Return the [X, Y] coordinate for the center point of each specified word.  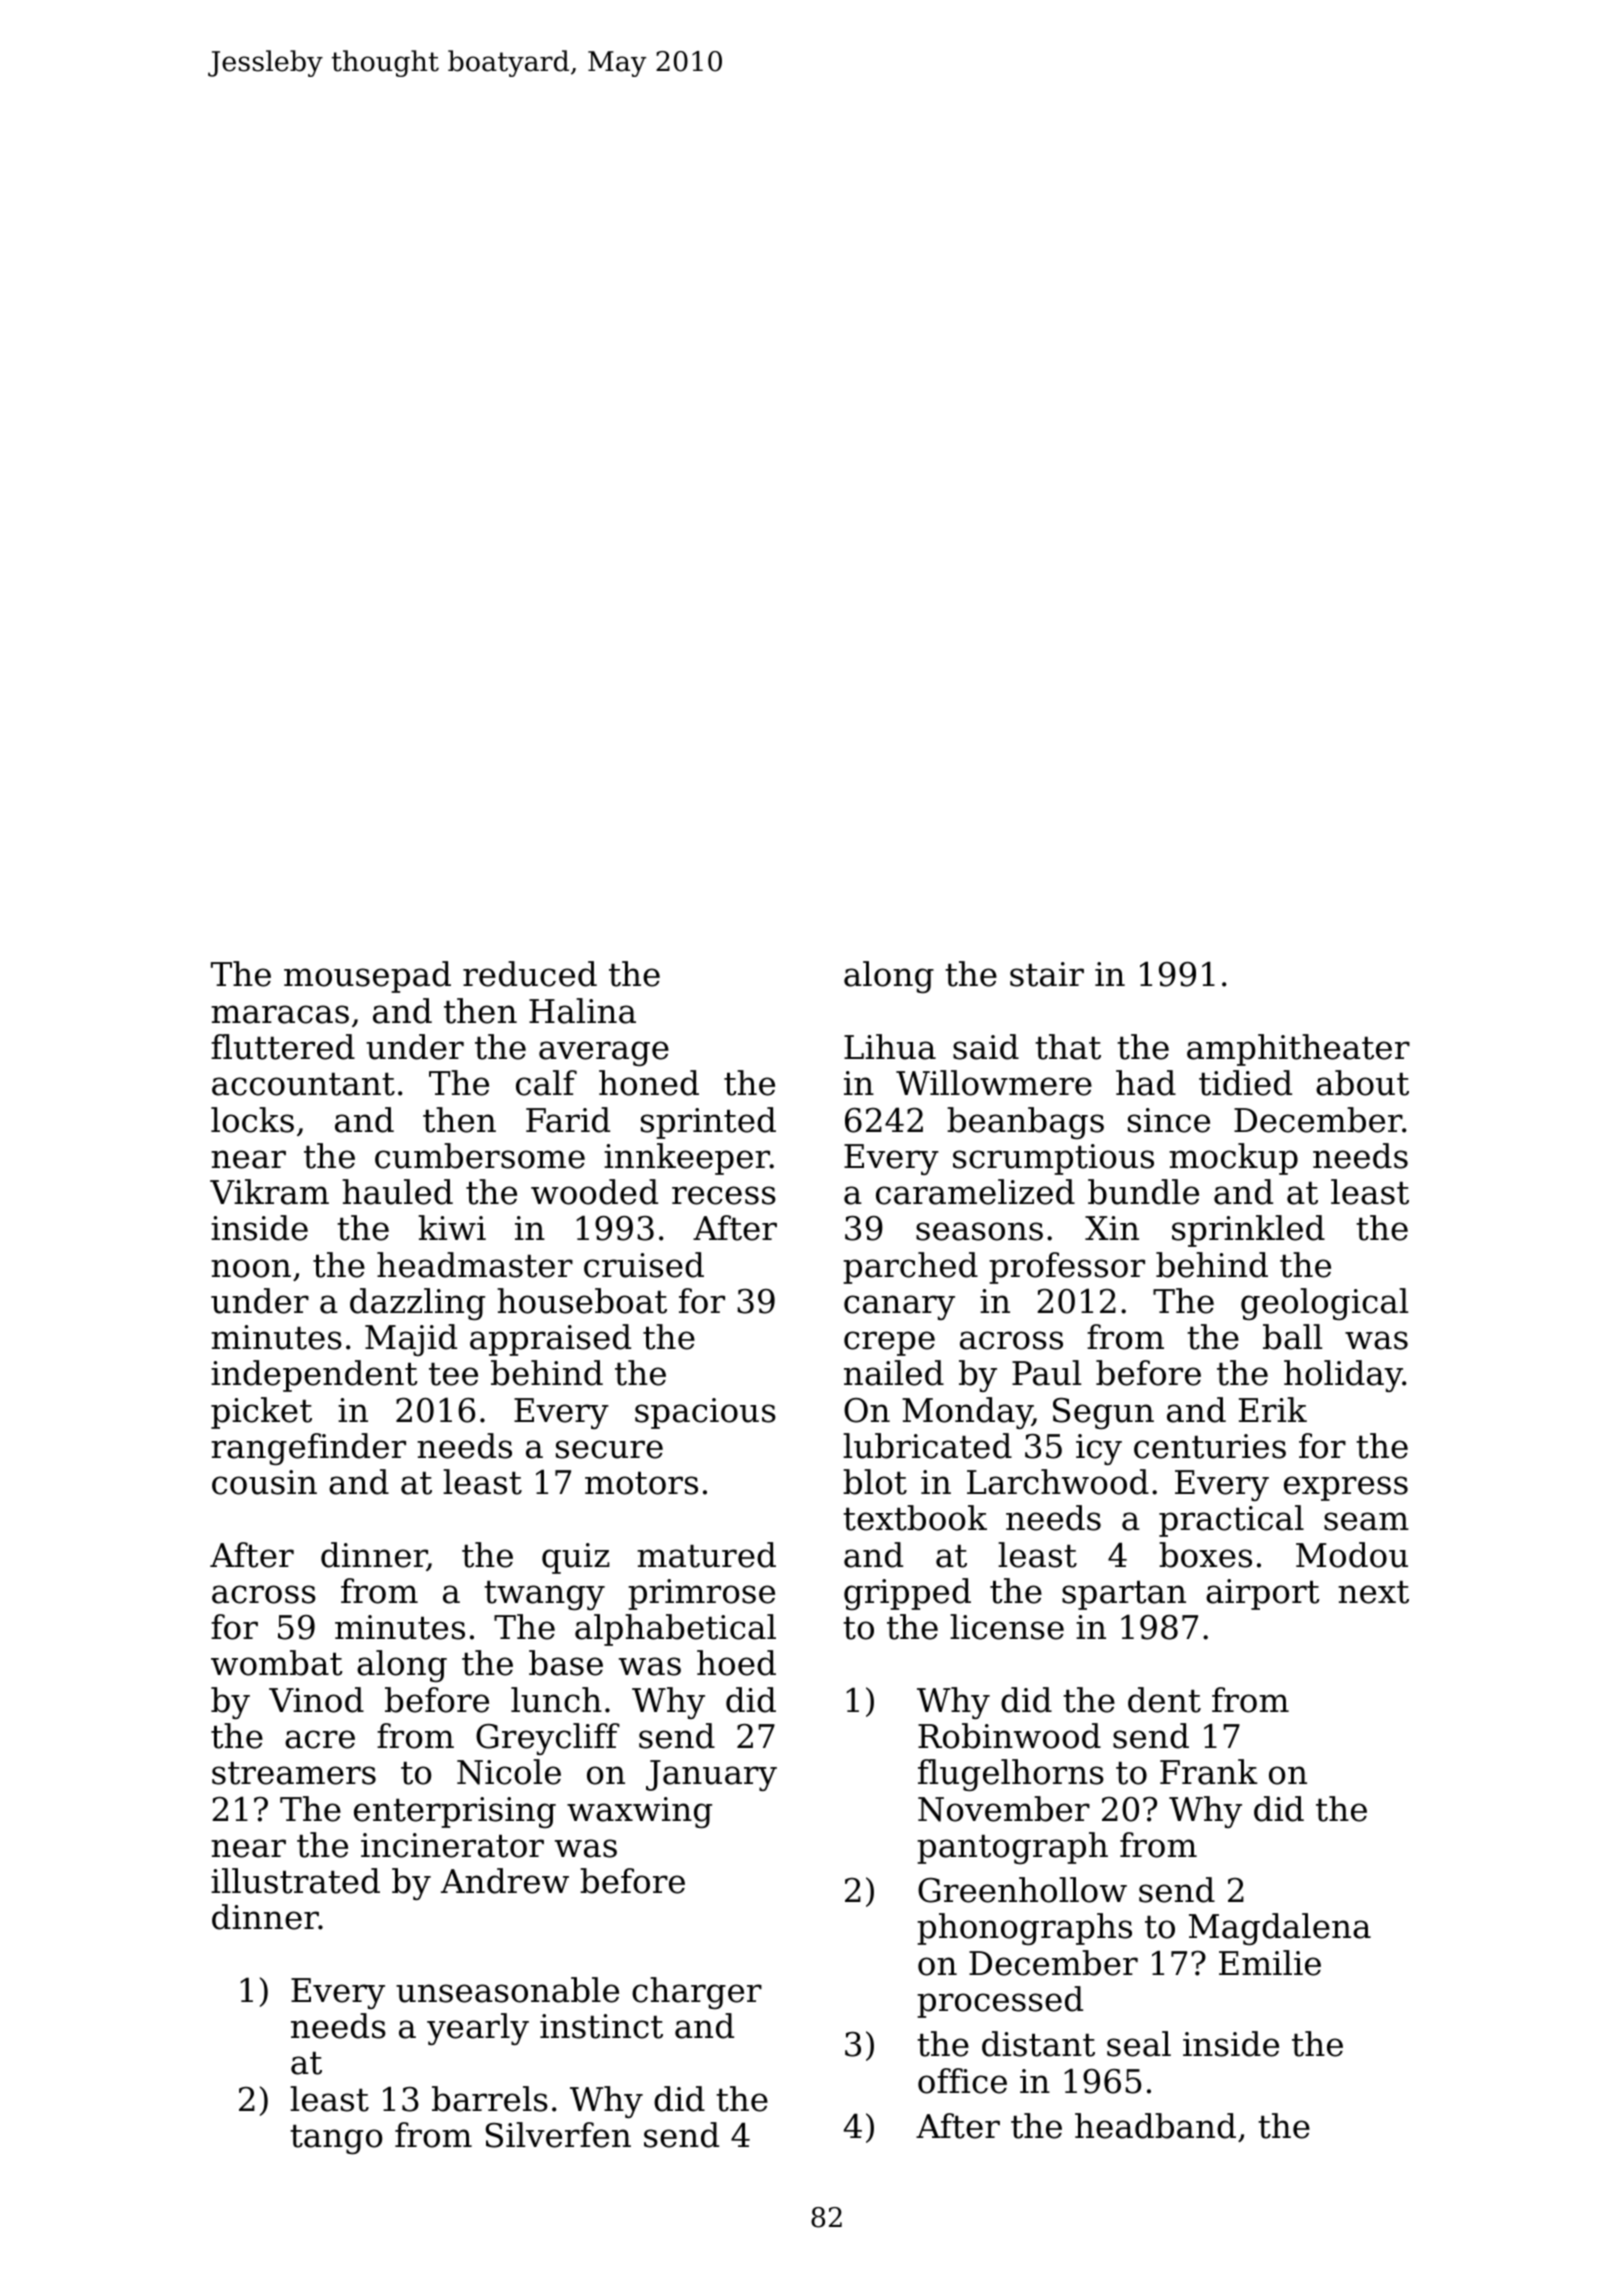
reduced [530, 974]
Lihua [890, 1047]
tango [336, 2139]
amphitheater [1298, 1050]
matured [706, 1555]
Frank [1209, 1772]
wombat [277, 1663]
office [962, 2081]
